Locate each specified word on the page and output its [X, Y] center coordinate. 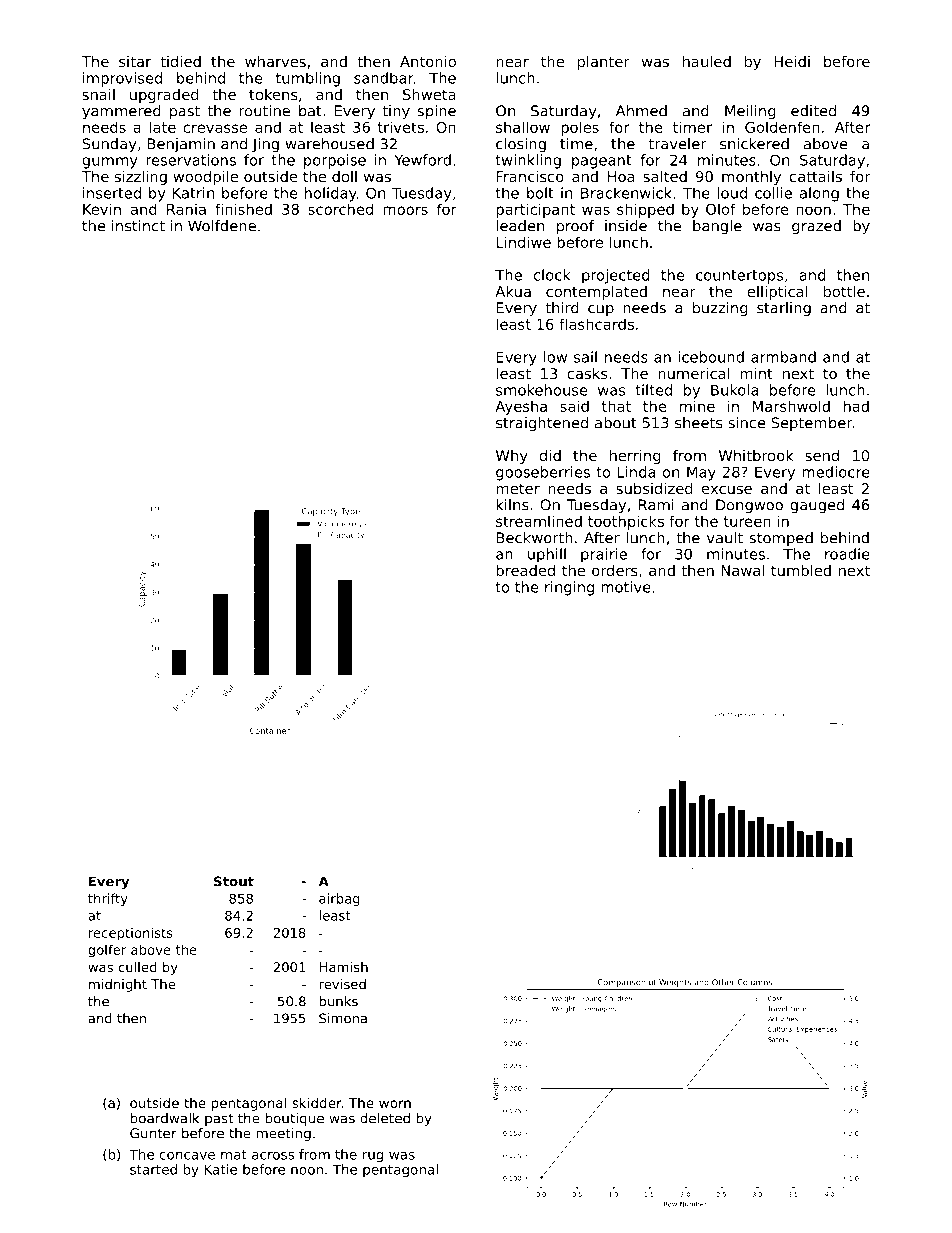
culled [138, 967]
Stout [234, 881]
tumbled [801, 570]
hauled [707, 61]
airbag [339, 899]
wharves [275, 61]
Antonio [428, 61]
